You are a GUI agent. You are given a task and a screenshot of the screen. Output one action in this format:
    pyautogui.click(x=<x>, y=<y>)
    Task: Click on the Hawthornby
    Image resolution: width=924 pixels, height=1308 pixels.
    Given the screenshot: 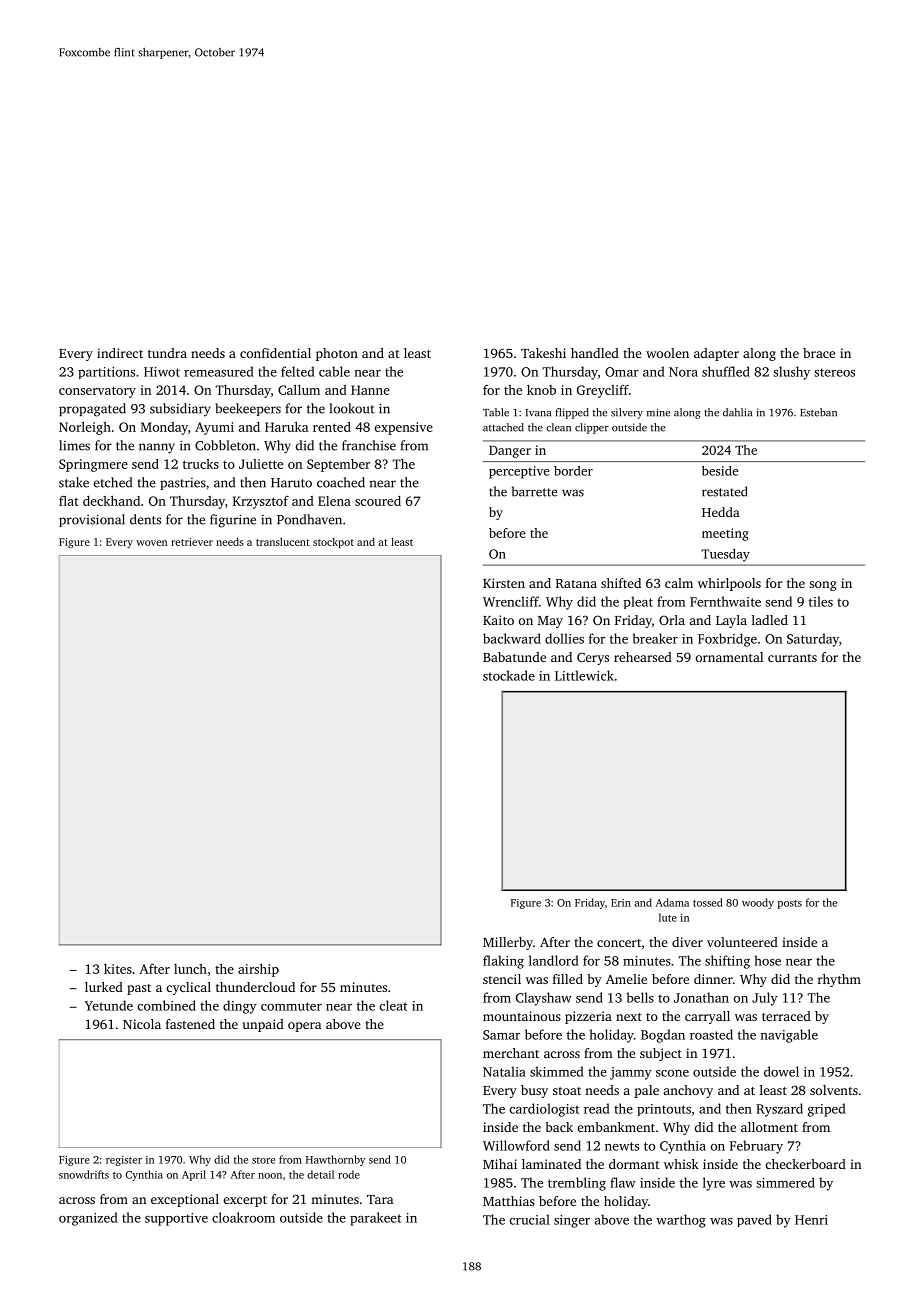 What is the action you would take?
    pyautogui.click(x=335, y=1160)
